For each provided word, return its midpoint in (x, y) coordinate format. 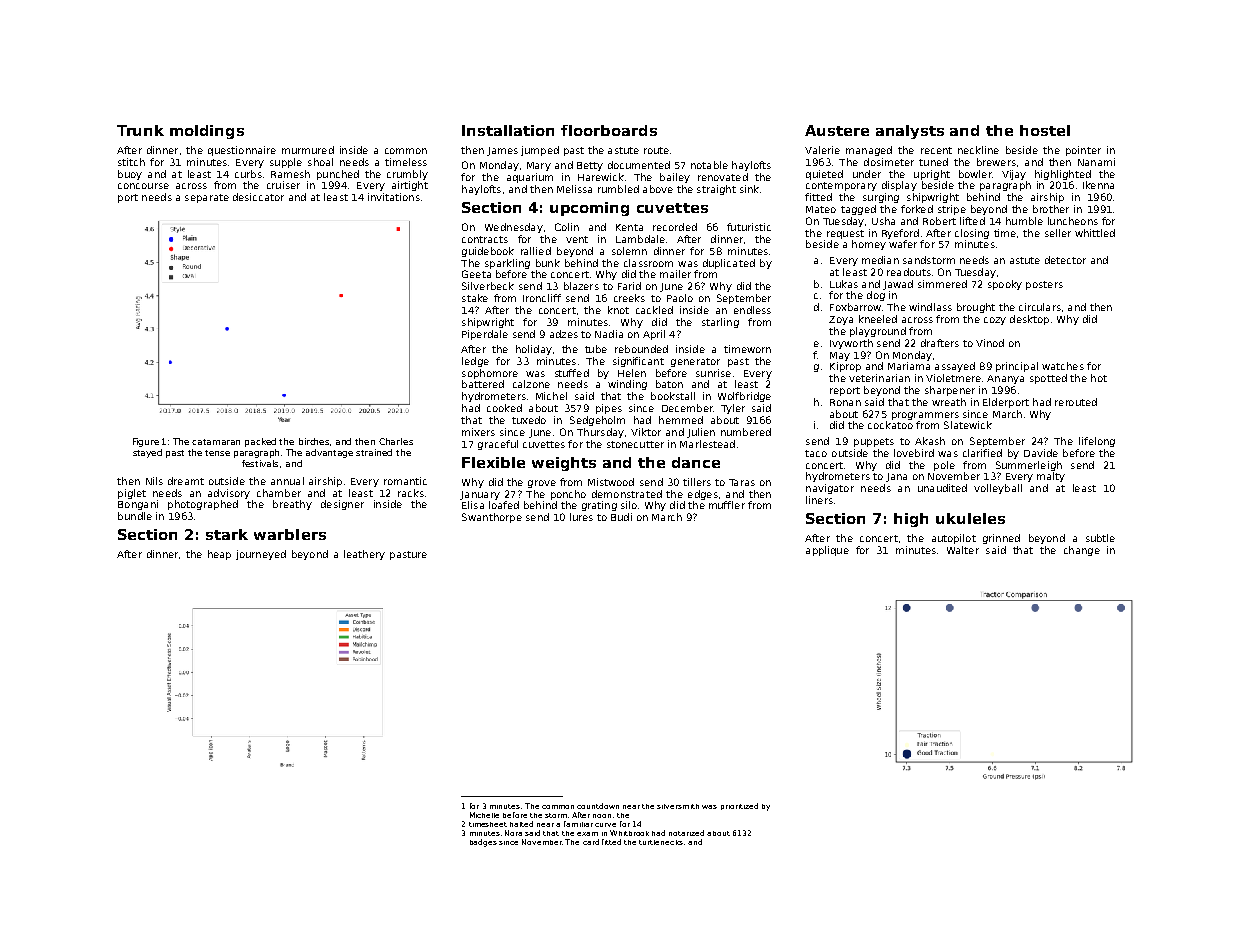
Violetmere (953, 378)
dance (696, 462)
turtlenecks (661, 842)
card (591, 842)
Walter (963, 550)
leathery (364, 555)
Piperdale (485, 335)
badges (483, 843)
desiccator (258, 197)
